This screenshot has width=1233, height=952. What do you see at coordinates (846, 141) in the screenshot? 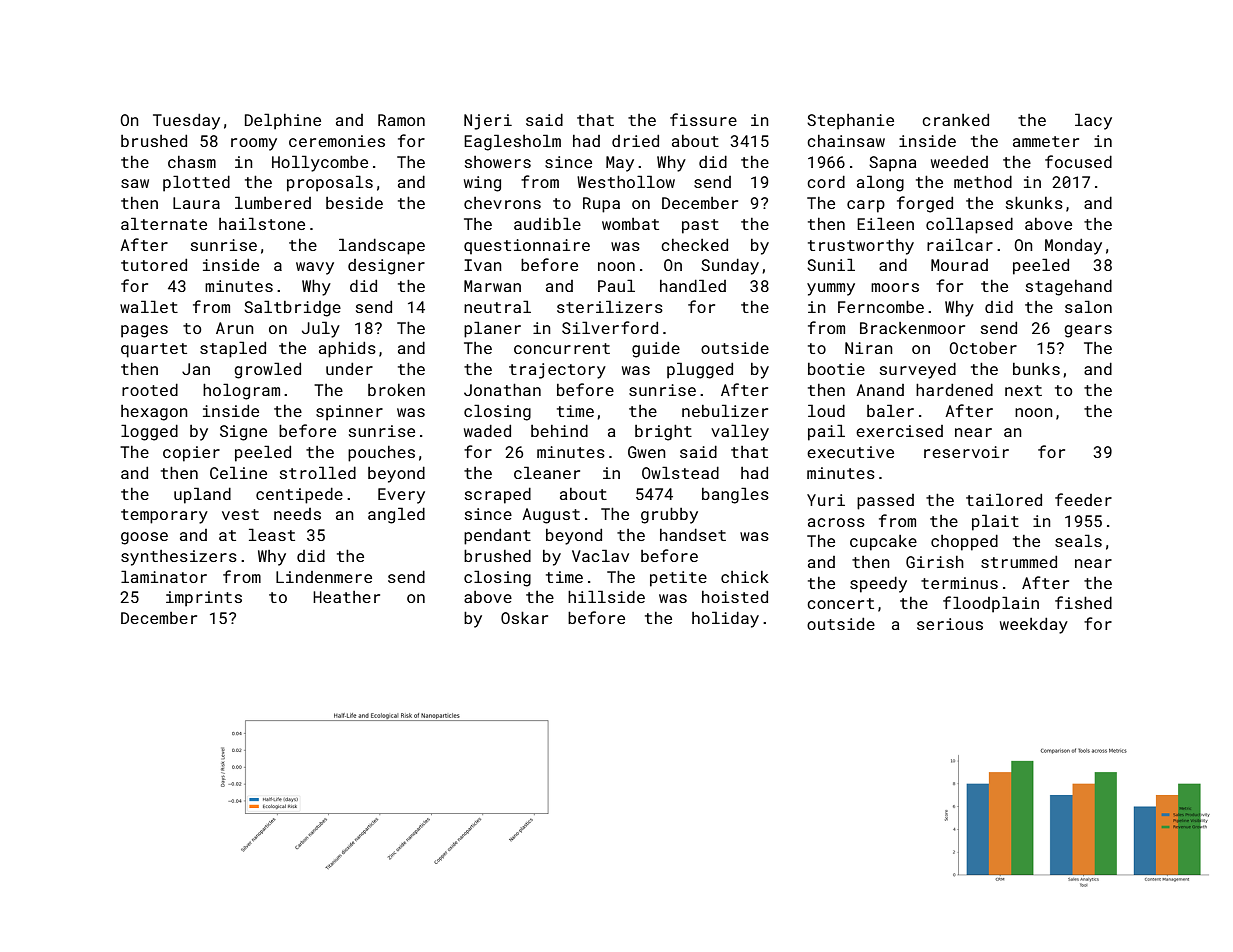
I see `chainsaw` at bounding box center [846, 141].
